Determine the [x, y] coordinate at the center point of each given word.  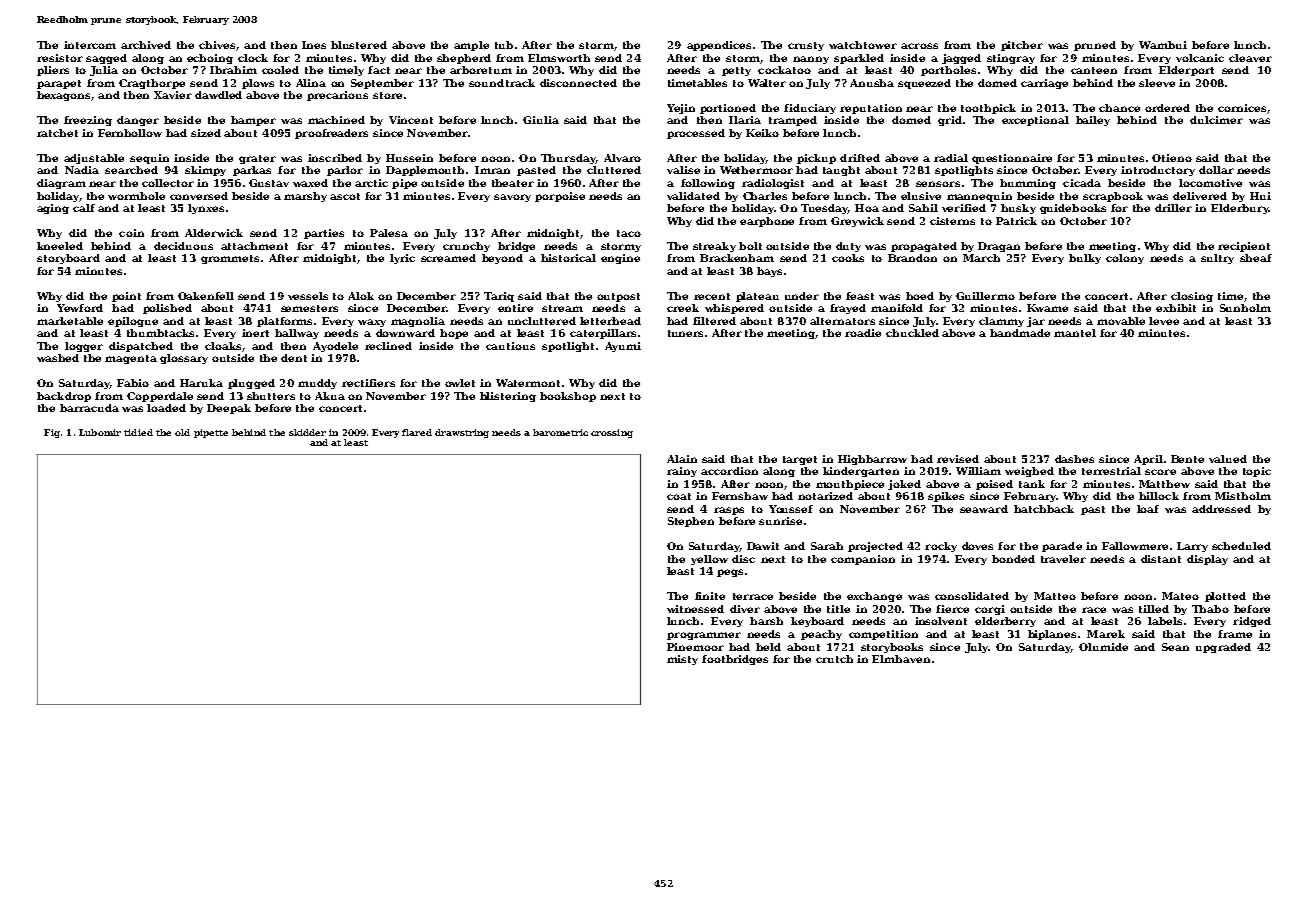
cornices [1242, 108]
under [802, 296]
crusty [806, 46]
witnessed [695, 609]
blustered [359, 45]
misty [682, 660]
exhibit [1176, 308]
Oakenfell [206, 296]
